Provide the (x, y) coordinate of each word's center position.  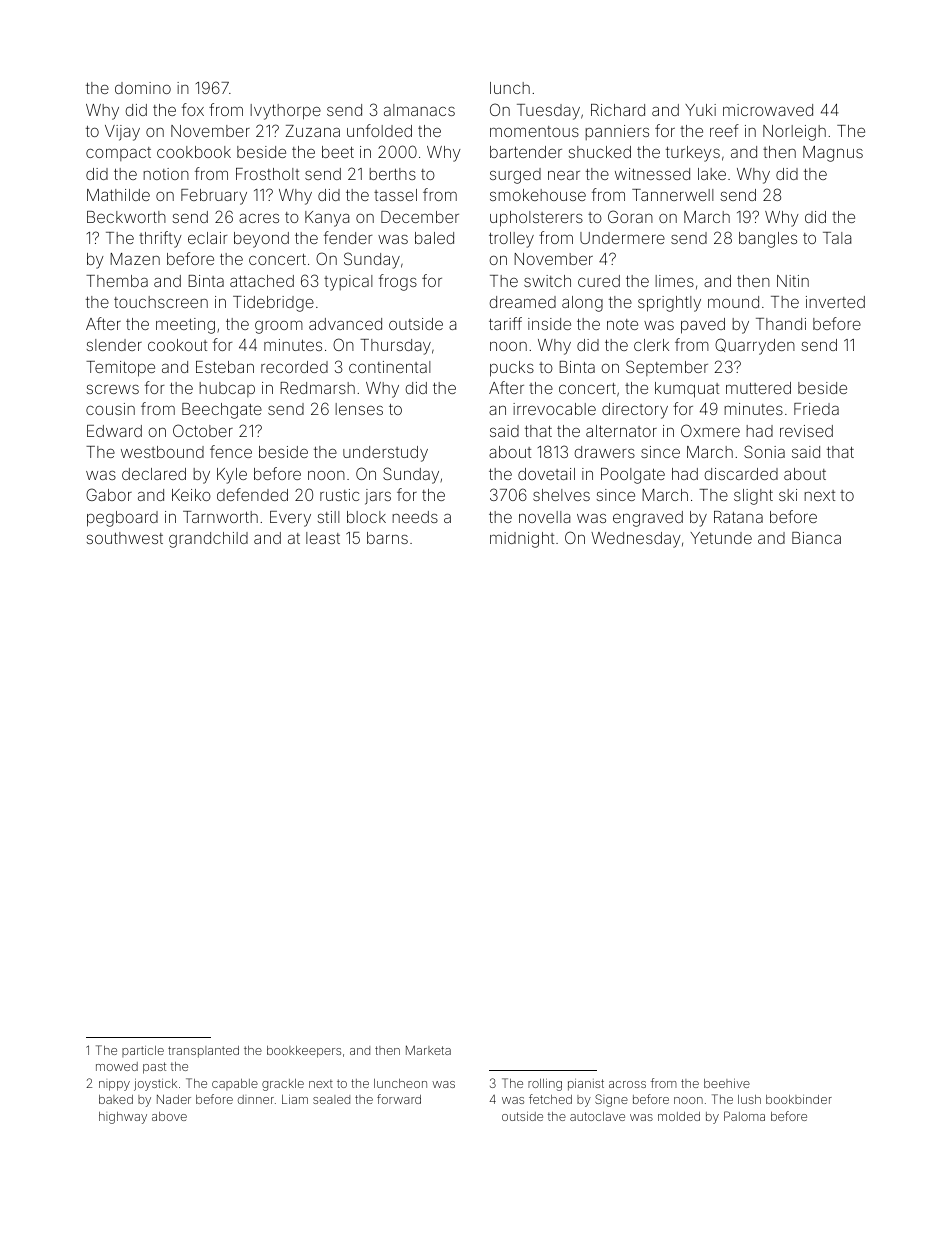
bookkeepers (304, 1052)
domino (143, 88)
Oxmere (710, 430)
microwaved (768, 110)
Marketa (428, 1050)
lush (749, 1099)
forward (399, 1099)
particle (143, 1051)
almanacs (419, 110)
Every (290, 519)
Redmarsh (317, 388)
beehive (727, 1083)
